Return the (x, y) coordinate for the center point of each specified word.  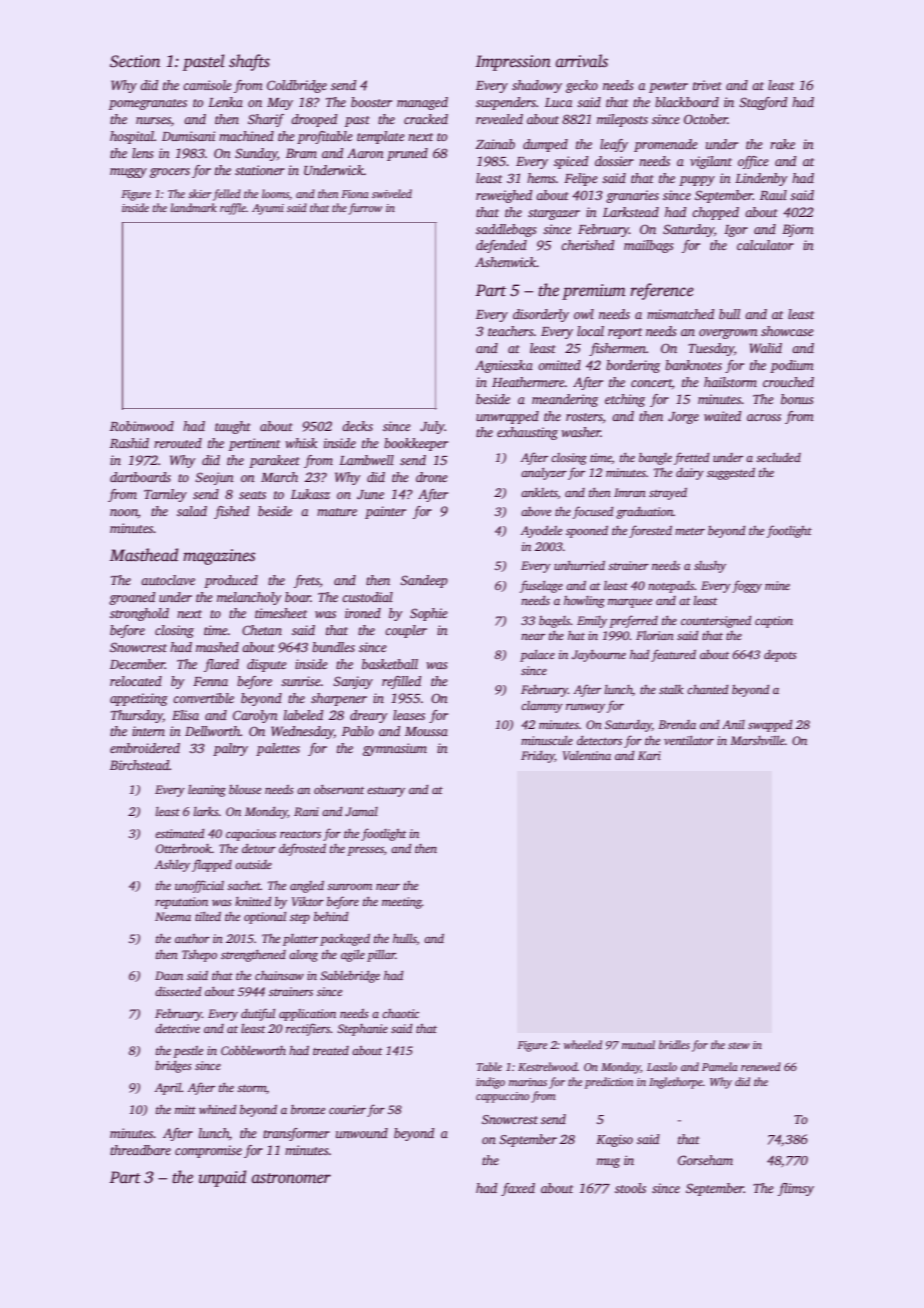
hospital (132, 137)
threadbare (140, 1150)
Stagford (763, 103)
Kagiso (614, 1140)
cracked (426, 119)
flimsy (796, 1189)
